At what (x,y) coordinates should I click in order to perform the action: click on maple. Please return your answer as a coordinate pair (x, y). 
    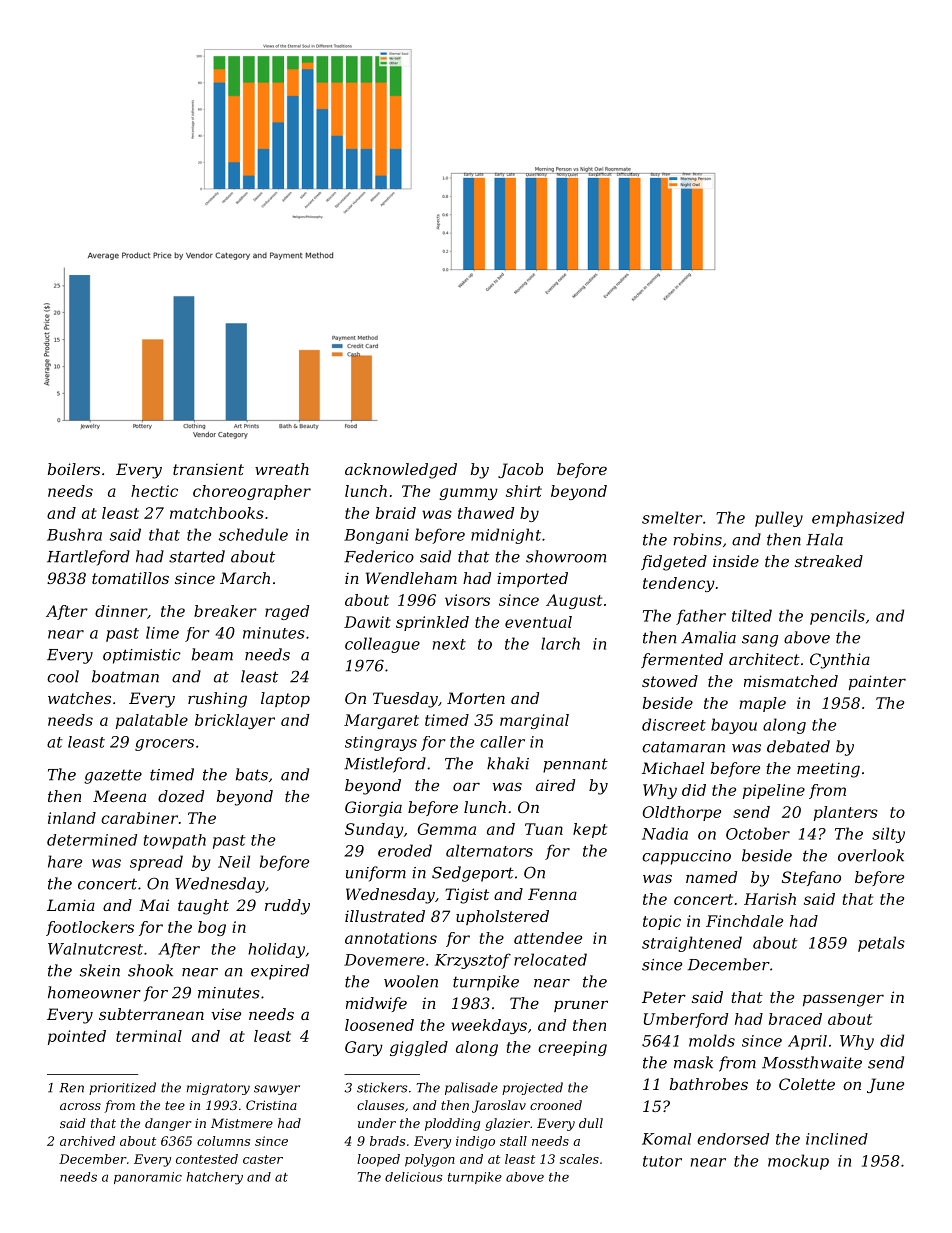
    Looking at the image, I should click on (762, 704).
